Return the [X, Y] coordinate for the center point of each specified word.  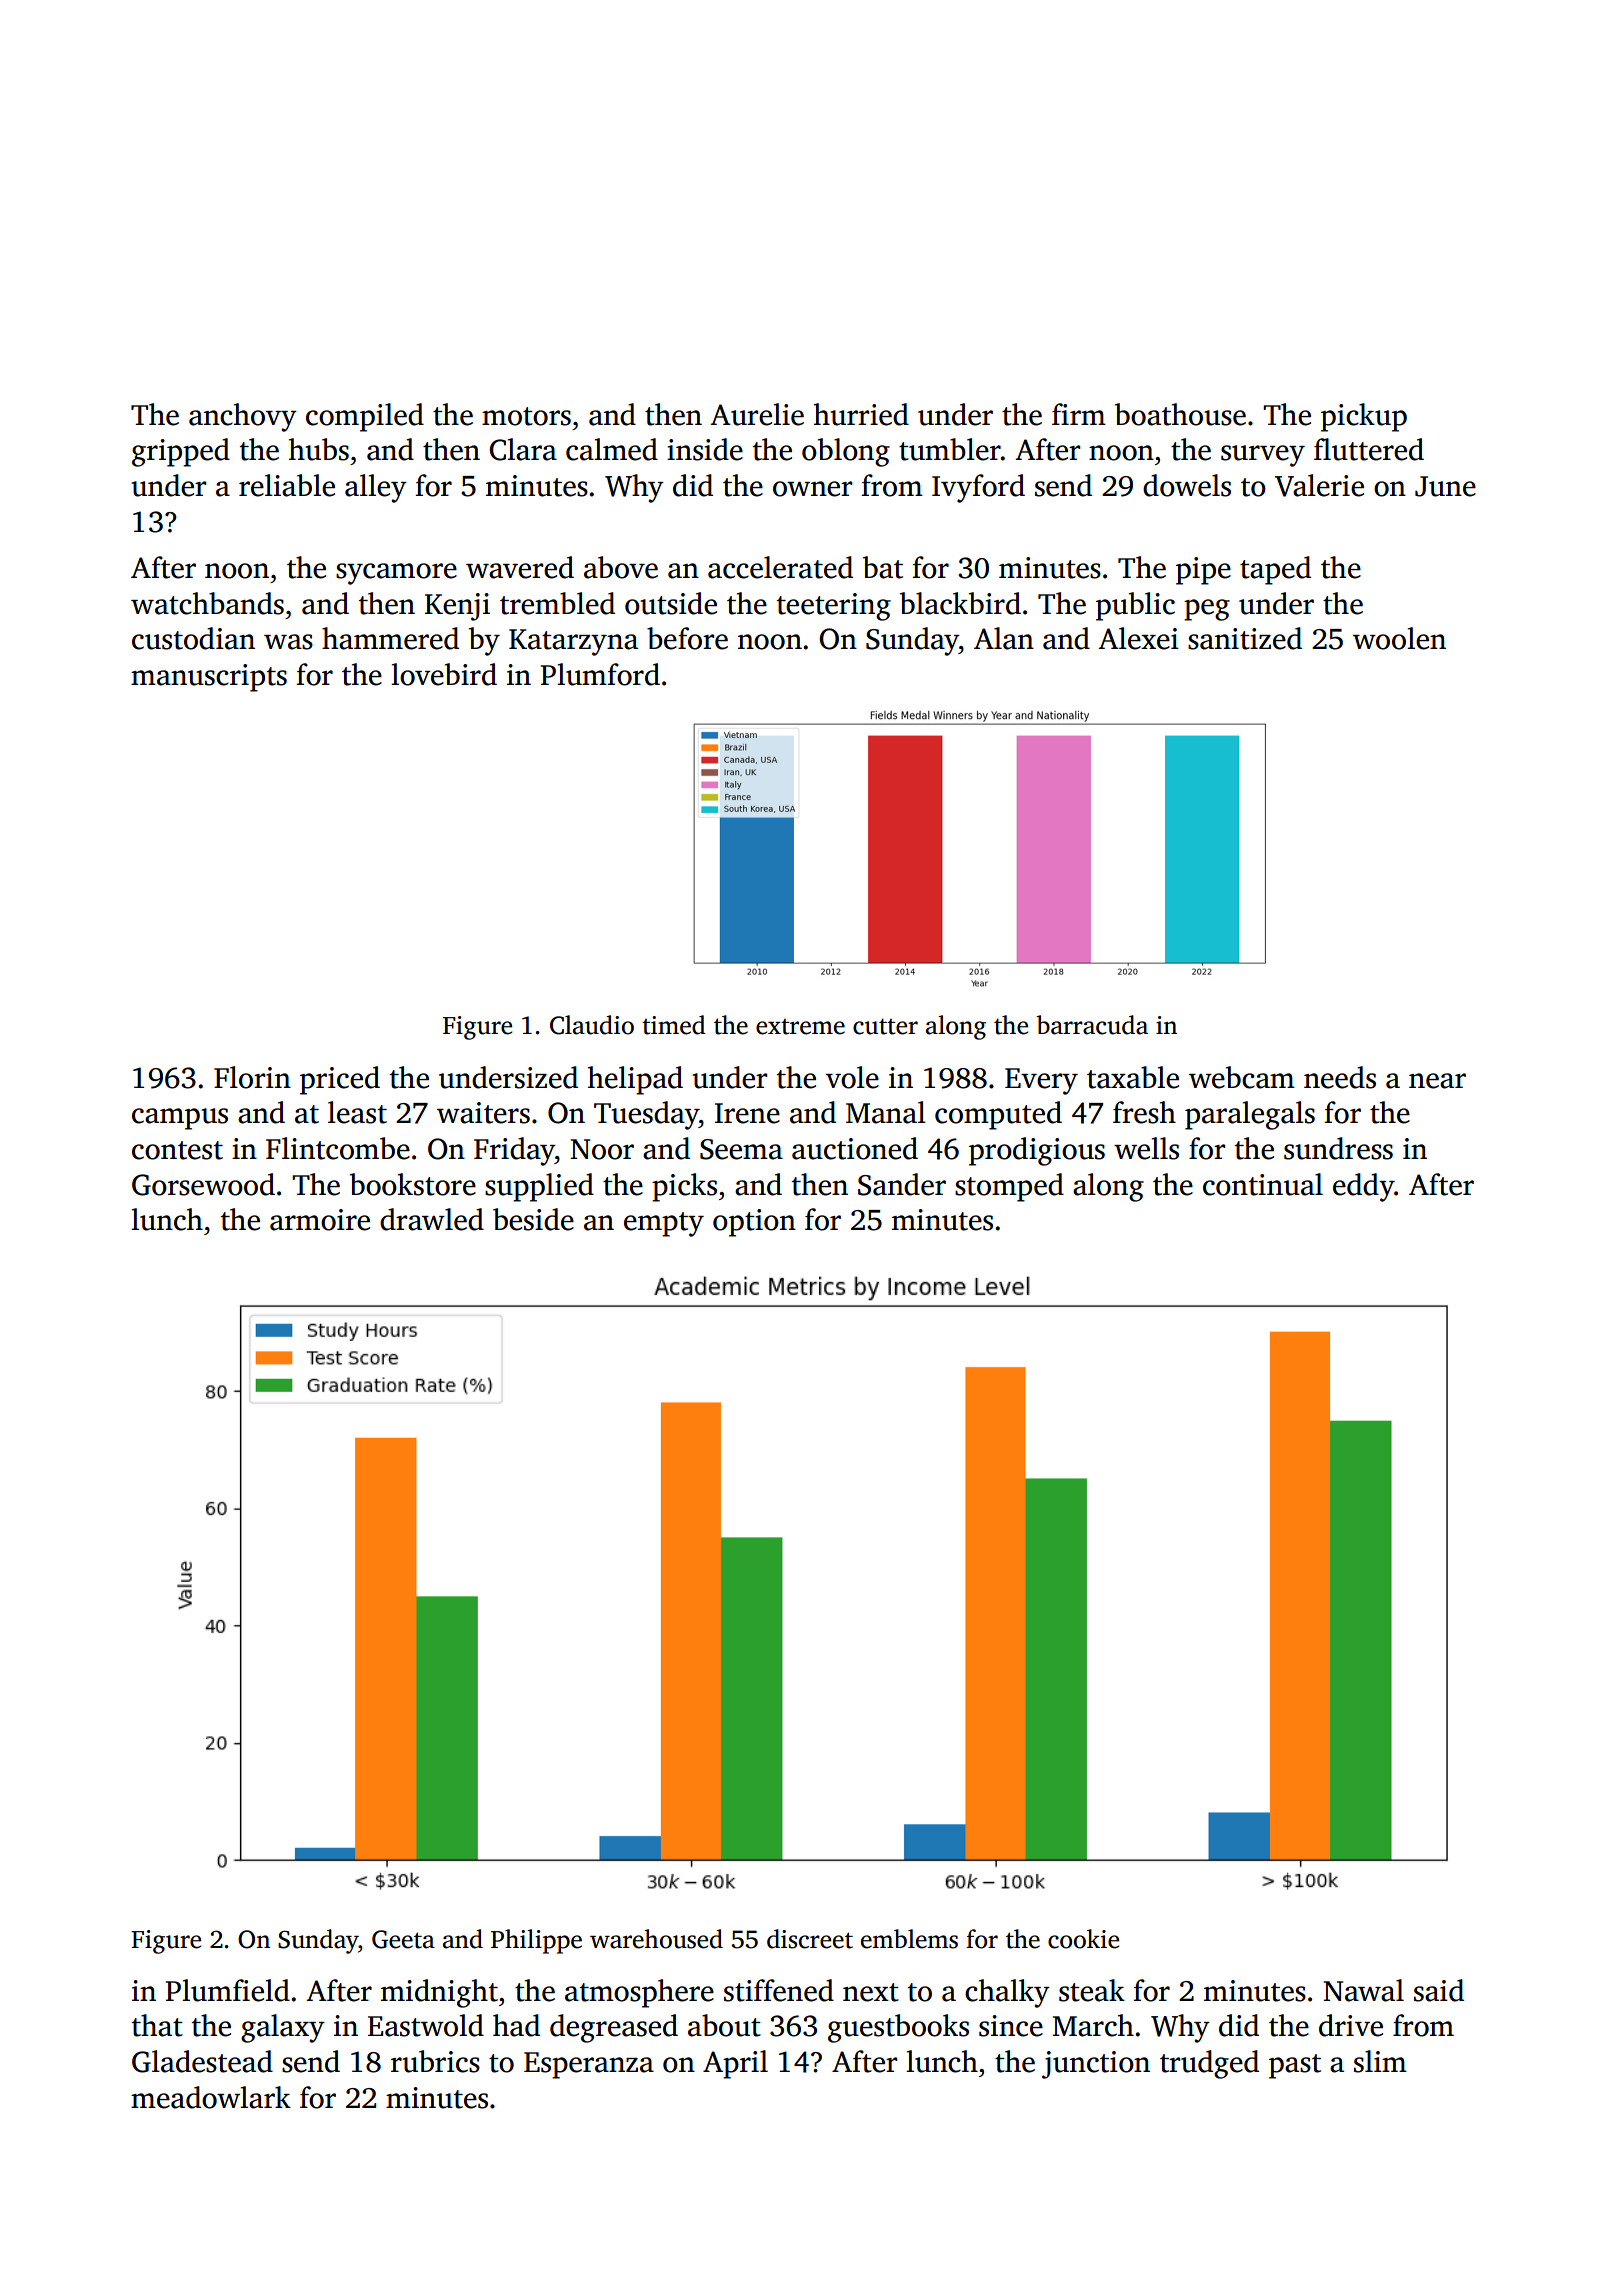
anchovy [243, 417]
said [1439, 1990]
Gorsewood [203, 1184]
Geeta [403, 1939]
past [1295, 2066]
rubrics [435, 2061]
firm [1079, 414]
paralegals [1250, 1115]
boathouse [1180, 414]
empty [664, 1224]
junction [1096, 2065]
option [754, 1223]
